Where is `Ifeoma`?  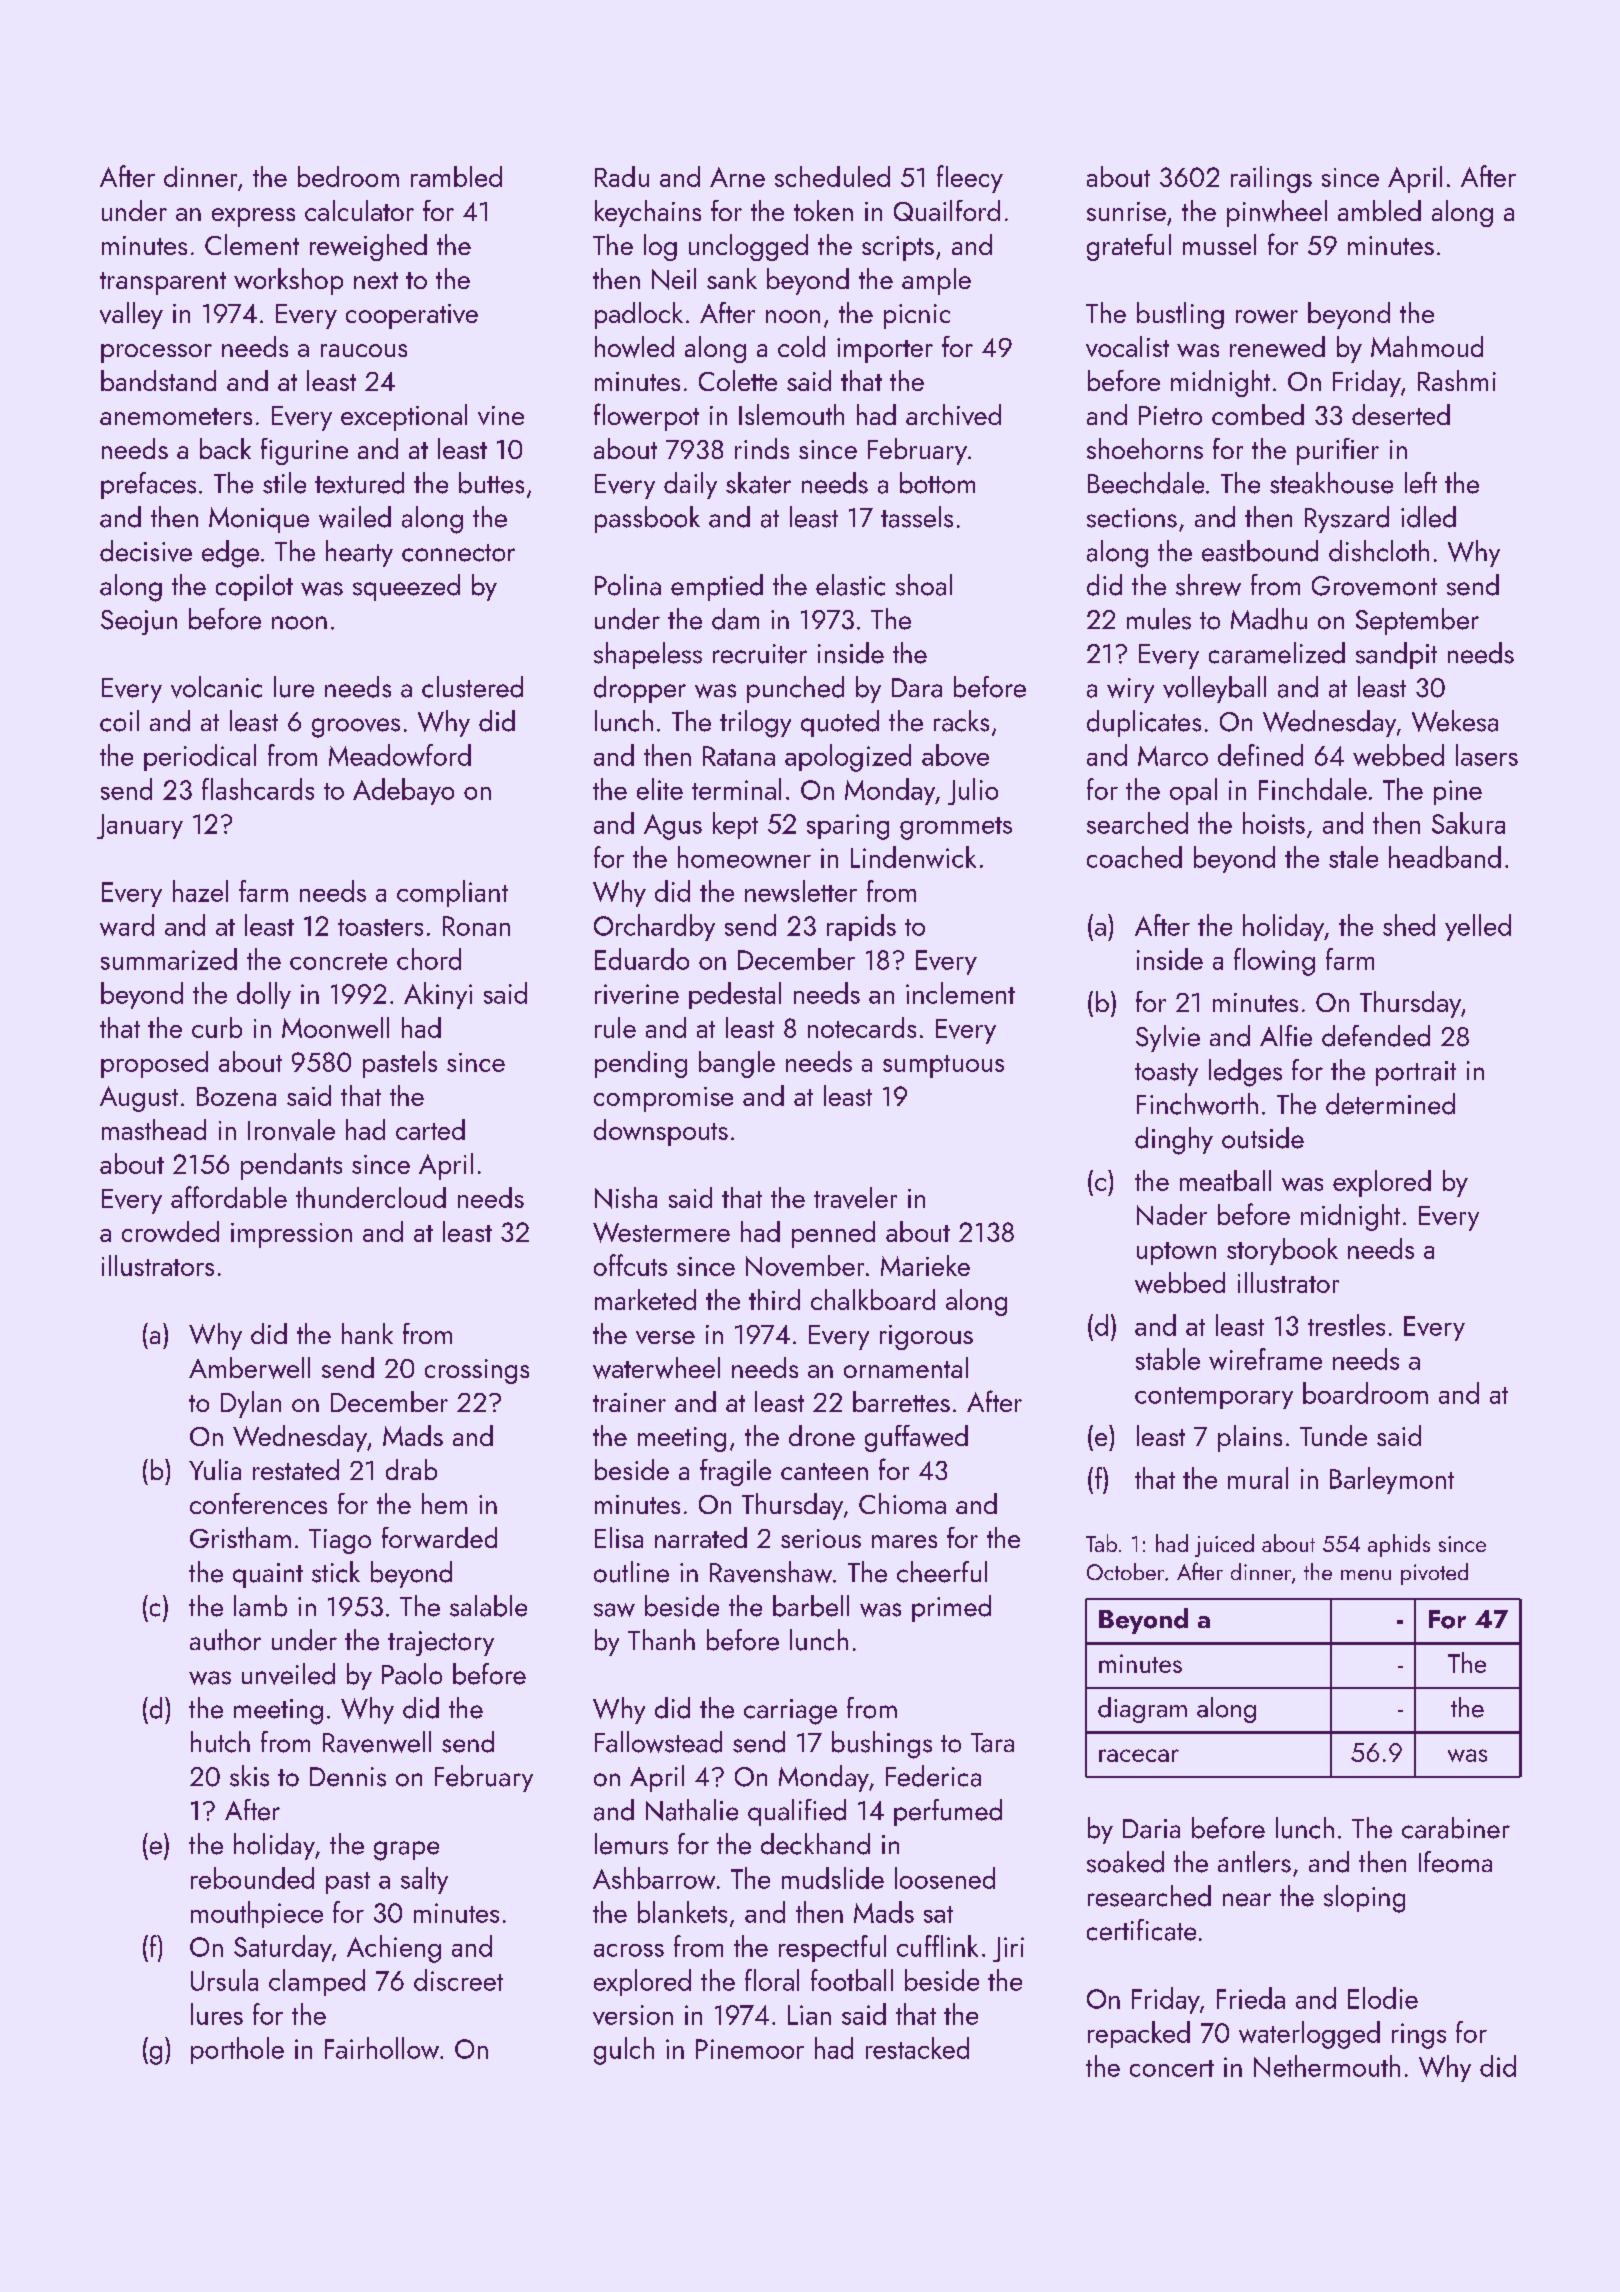
Ifeoma is located at coordinates (1455, 1862).
